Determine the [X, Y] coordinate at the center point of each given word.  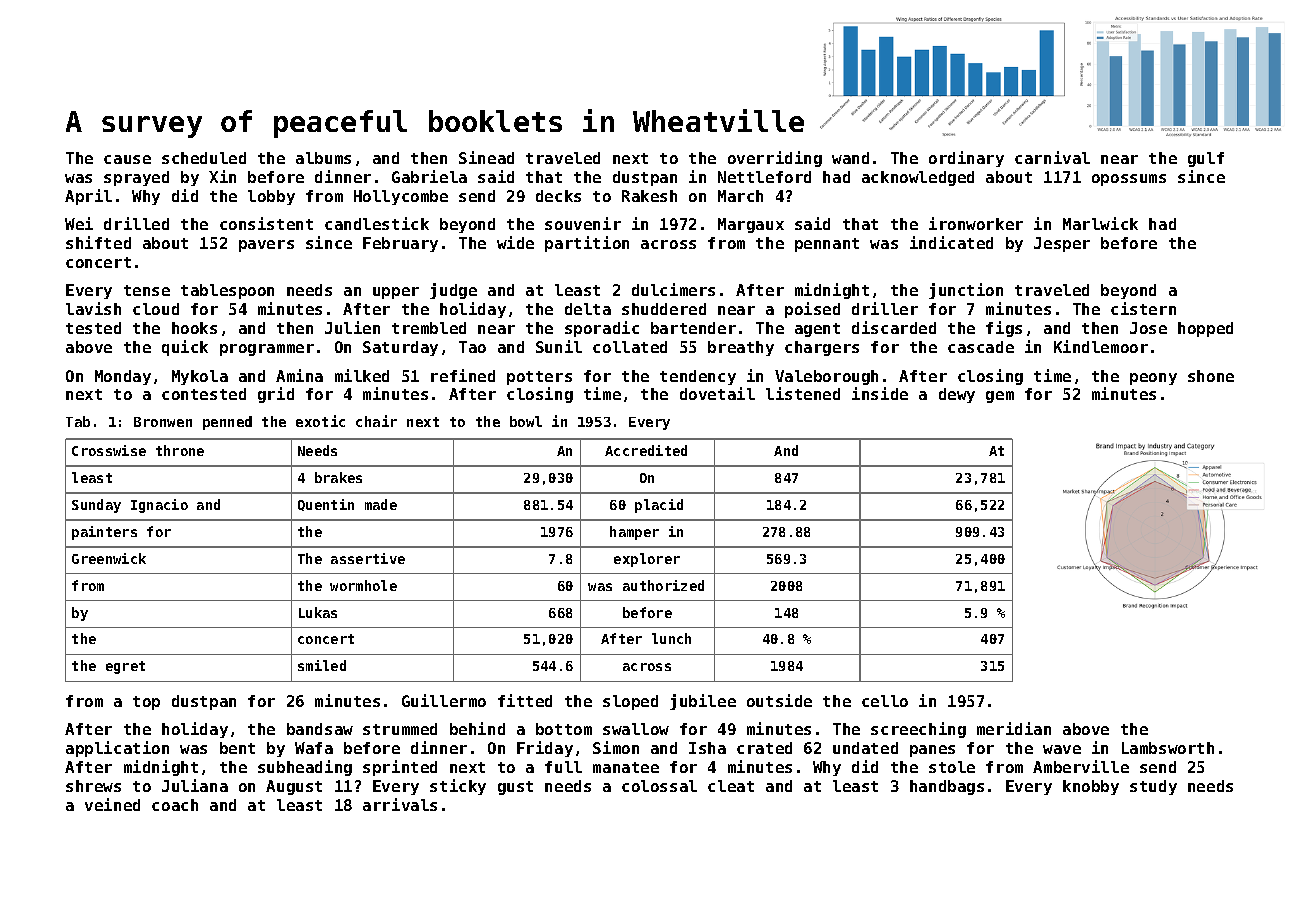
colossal [659, 786]
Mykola [200, 377]
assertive [368, 558]
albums [323, 158]
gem [1000, 397]
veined [112, 804]
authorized [663, 585]
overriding [775, 159]
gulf [1206, 159]
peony [1153, 379]
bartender [693, 328]
